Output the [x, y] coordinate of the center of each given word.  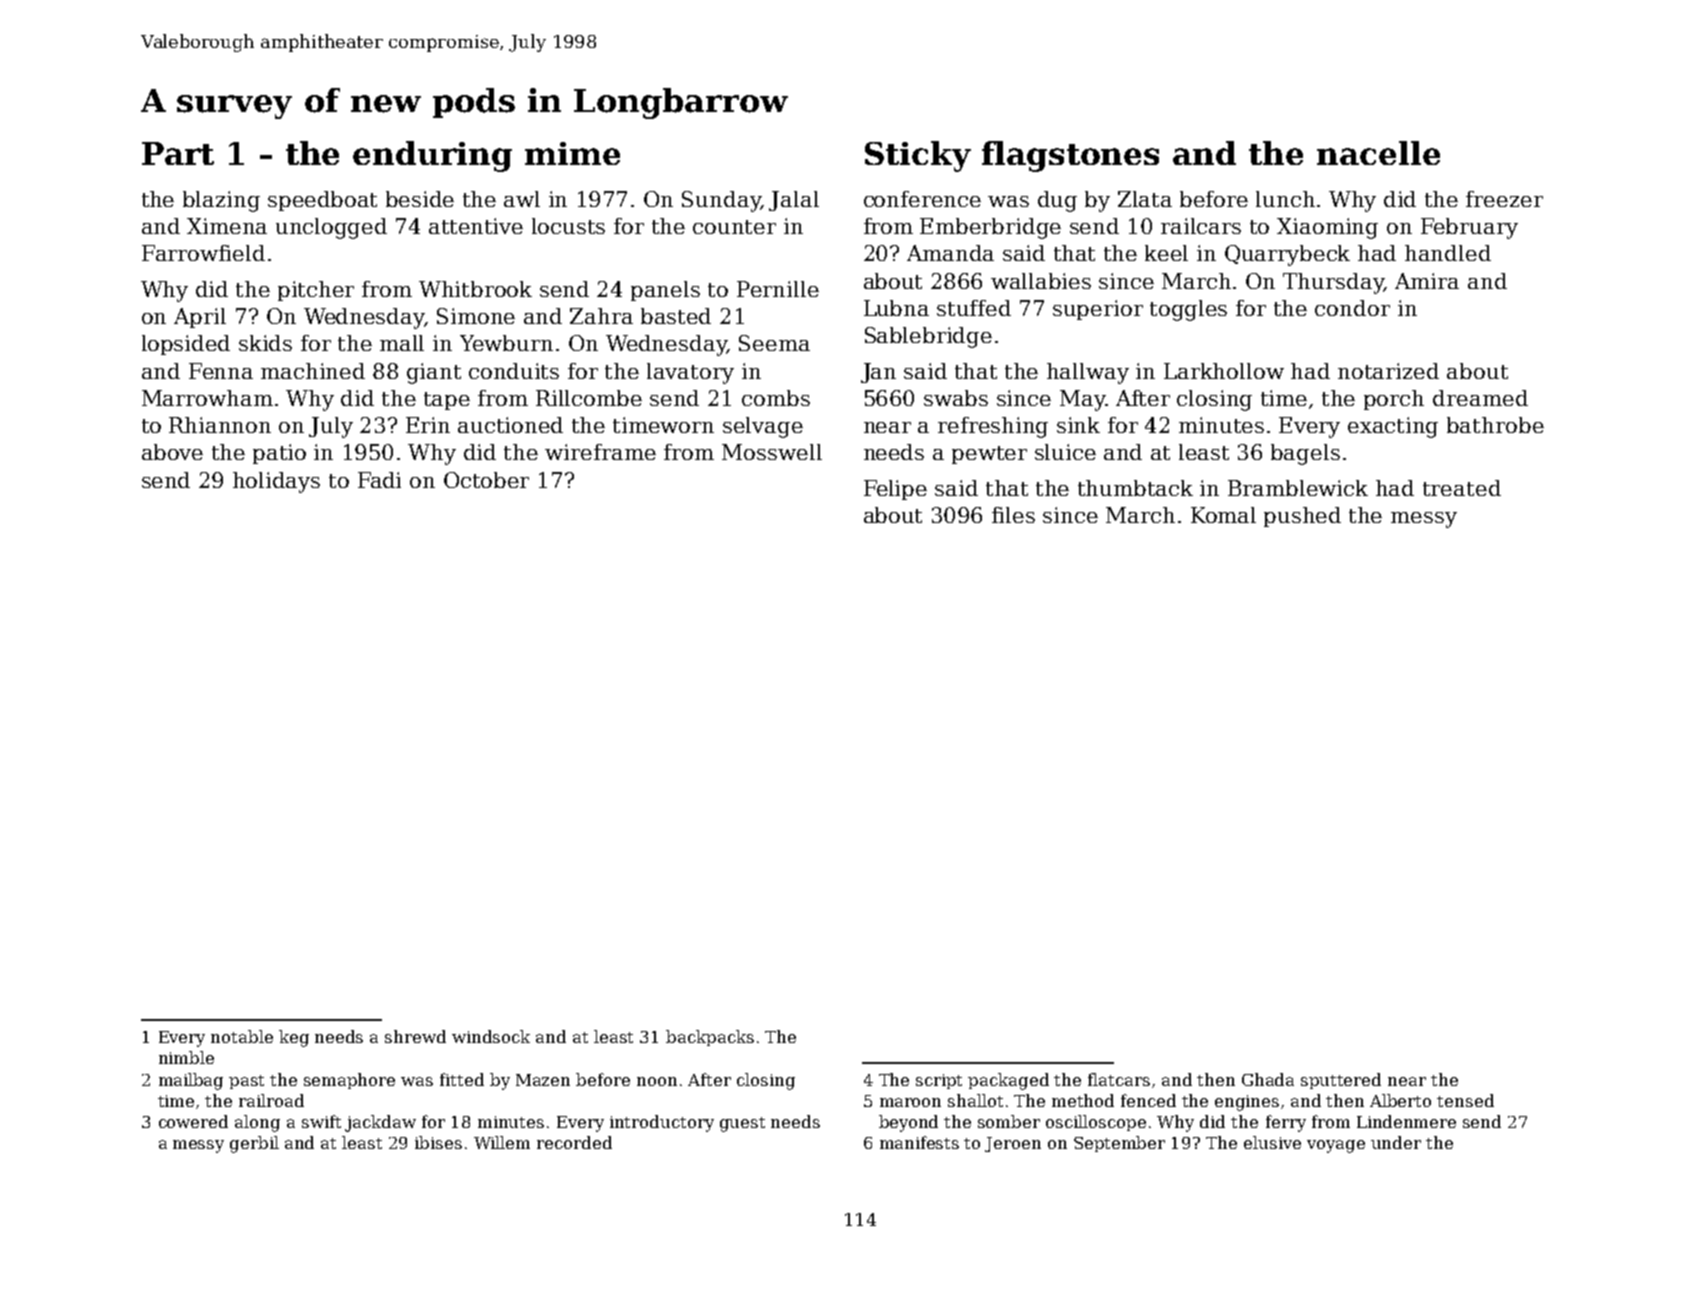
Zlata [1145, 199]
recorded [574, 1142]
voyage [1336, 1146]
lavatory [690, 373]
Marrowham [207, 398]
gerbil [254, 1144]
